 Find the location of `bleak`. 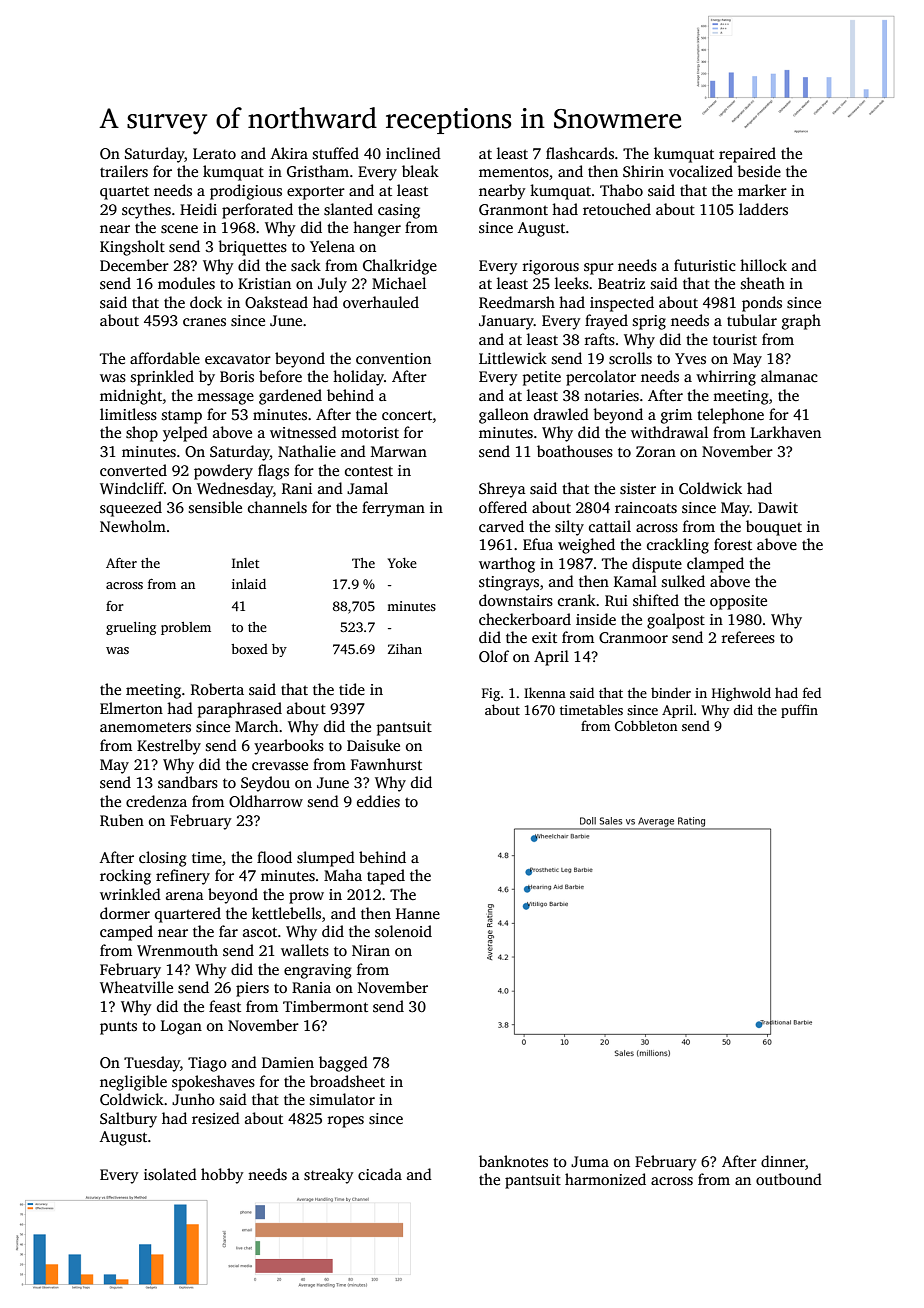

bleak is located at coordinates (420, 171).
